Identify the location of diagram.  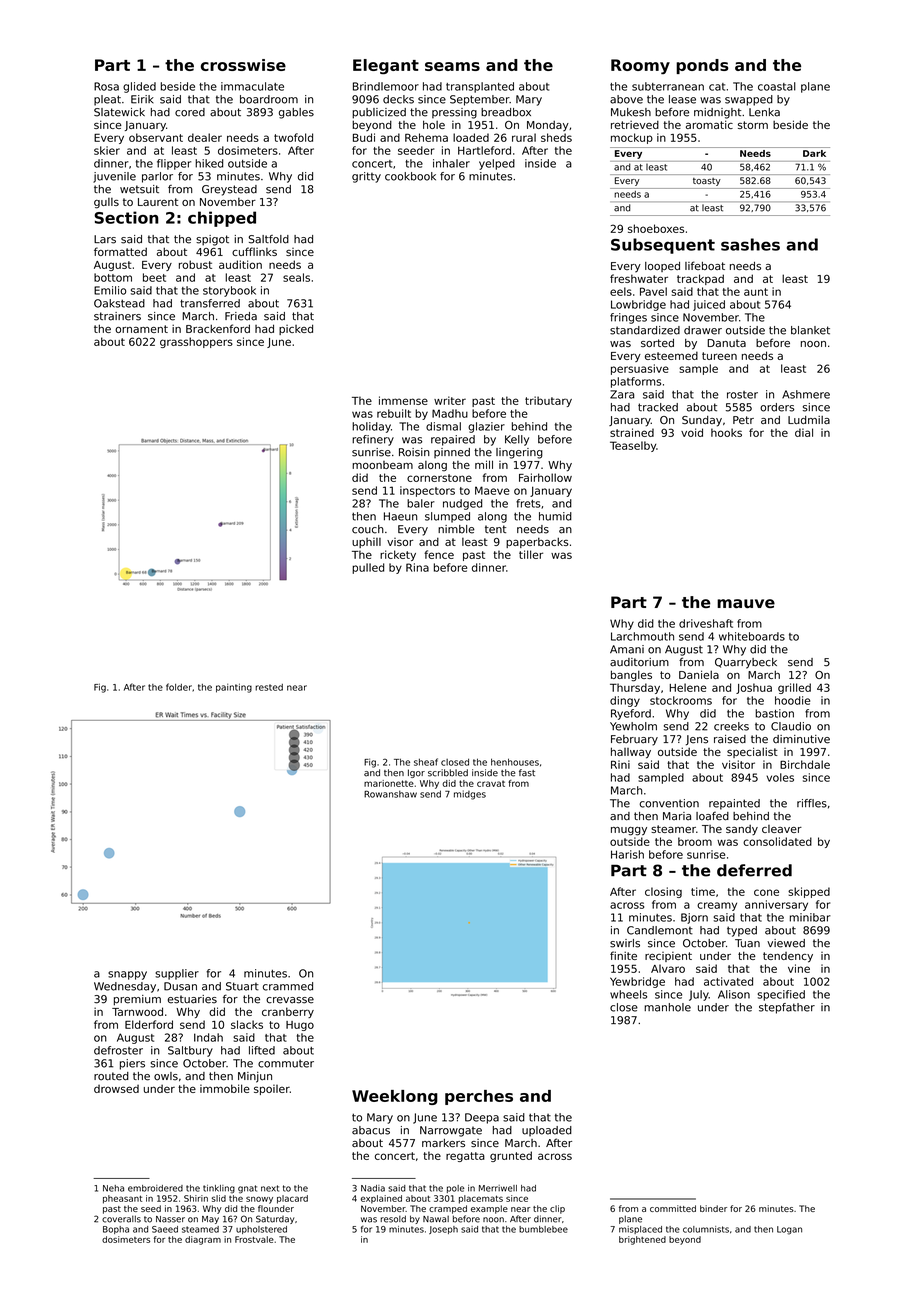
(203, 1240).
